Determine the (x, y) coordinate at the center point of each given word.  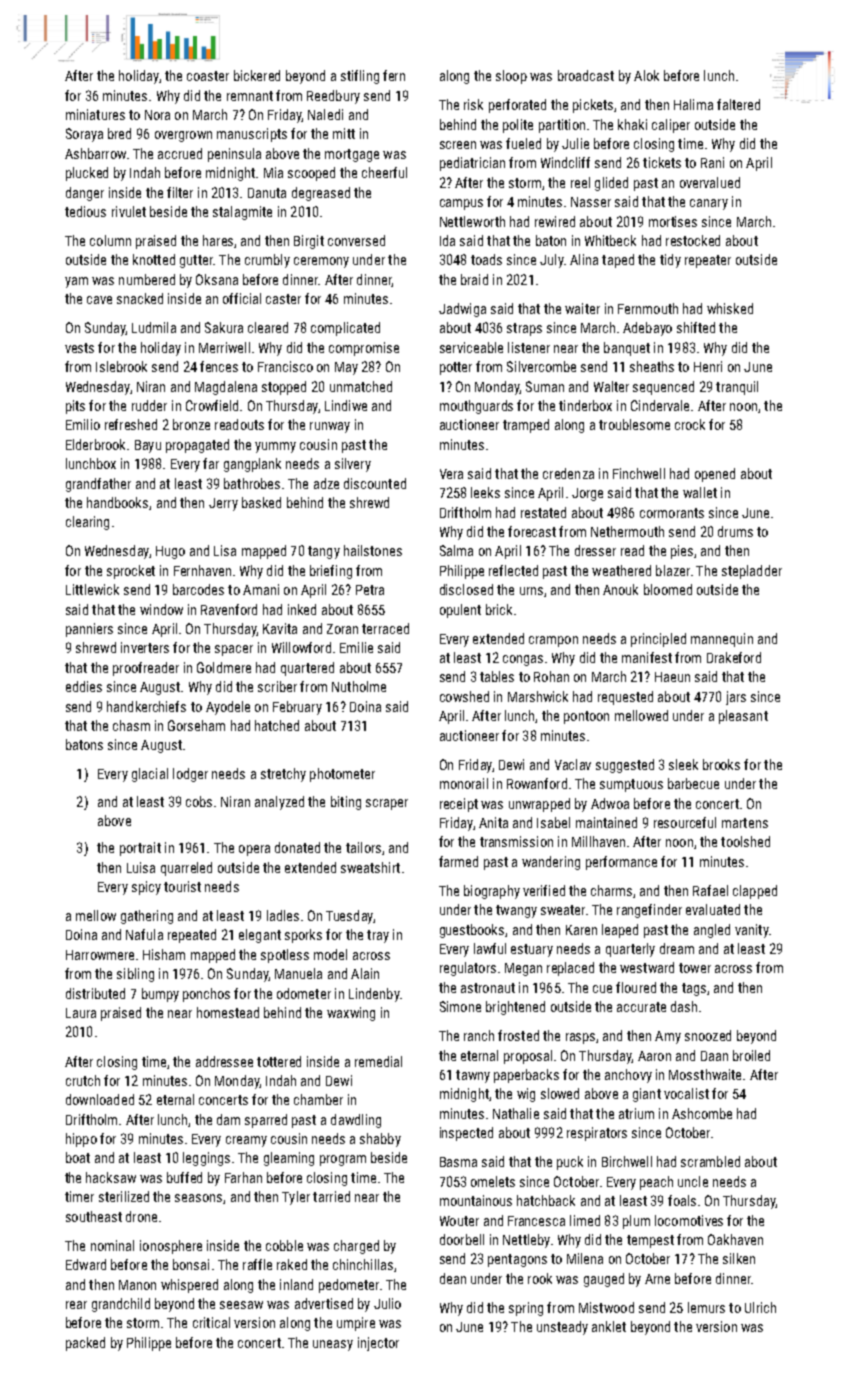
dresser (595, 550)
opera (254, 850)
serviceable (471, 347)
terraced (385, 628)
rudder (149, 405)
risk (473, 104)
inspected (466, 1134)
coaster (208, 76)
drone (141, 1216)
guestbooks (472, 931)
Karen (581, 930)
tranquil (737, 388)
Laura (81, 1013)
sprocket (131, 572)
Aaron (654, 1056)
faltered (738, 104)
